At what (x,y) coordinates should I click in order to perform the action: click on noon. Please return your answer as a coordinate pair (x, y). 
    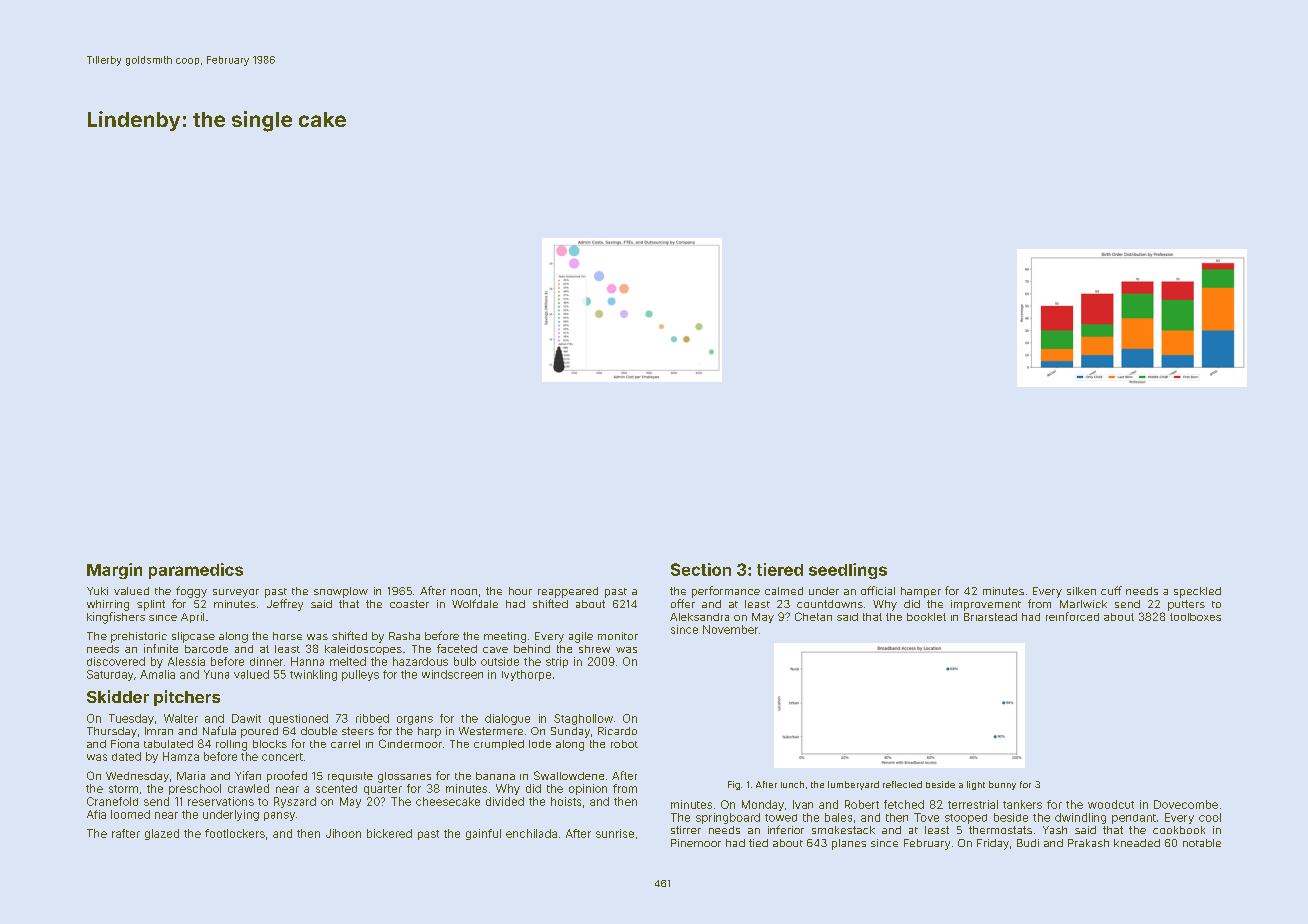
    Looking at the image, I should click on (464, 592).
